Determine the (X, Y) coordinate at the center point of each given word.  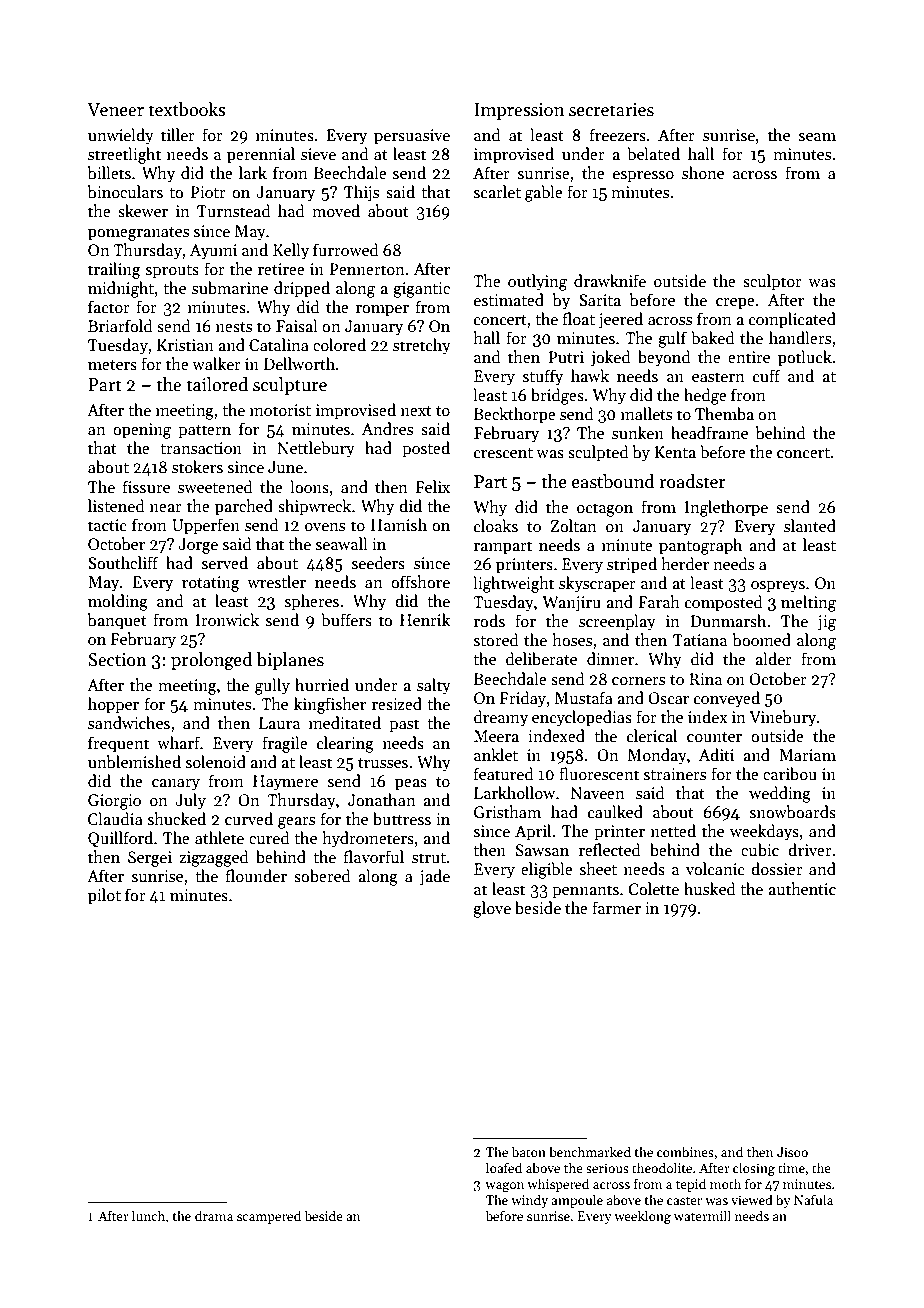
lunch (148, 1215)
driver (810, 849)
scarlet (497, 191)
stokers (197, 466)
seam (817, 137)
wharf (178, 742)
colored (339, 344)
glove (492, 909)
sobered (322, 876)
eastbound (613, 481)
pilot (104, 896)
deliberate (541, 658)
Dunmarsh (728, 621)
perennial (261, 155)
